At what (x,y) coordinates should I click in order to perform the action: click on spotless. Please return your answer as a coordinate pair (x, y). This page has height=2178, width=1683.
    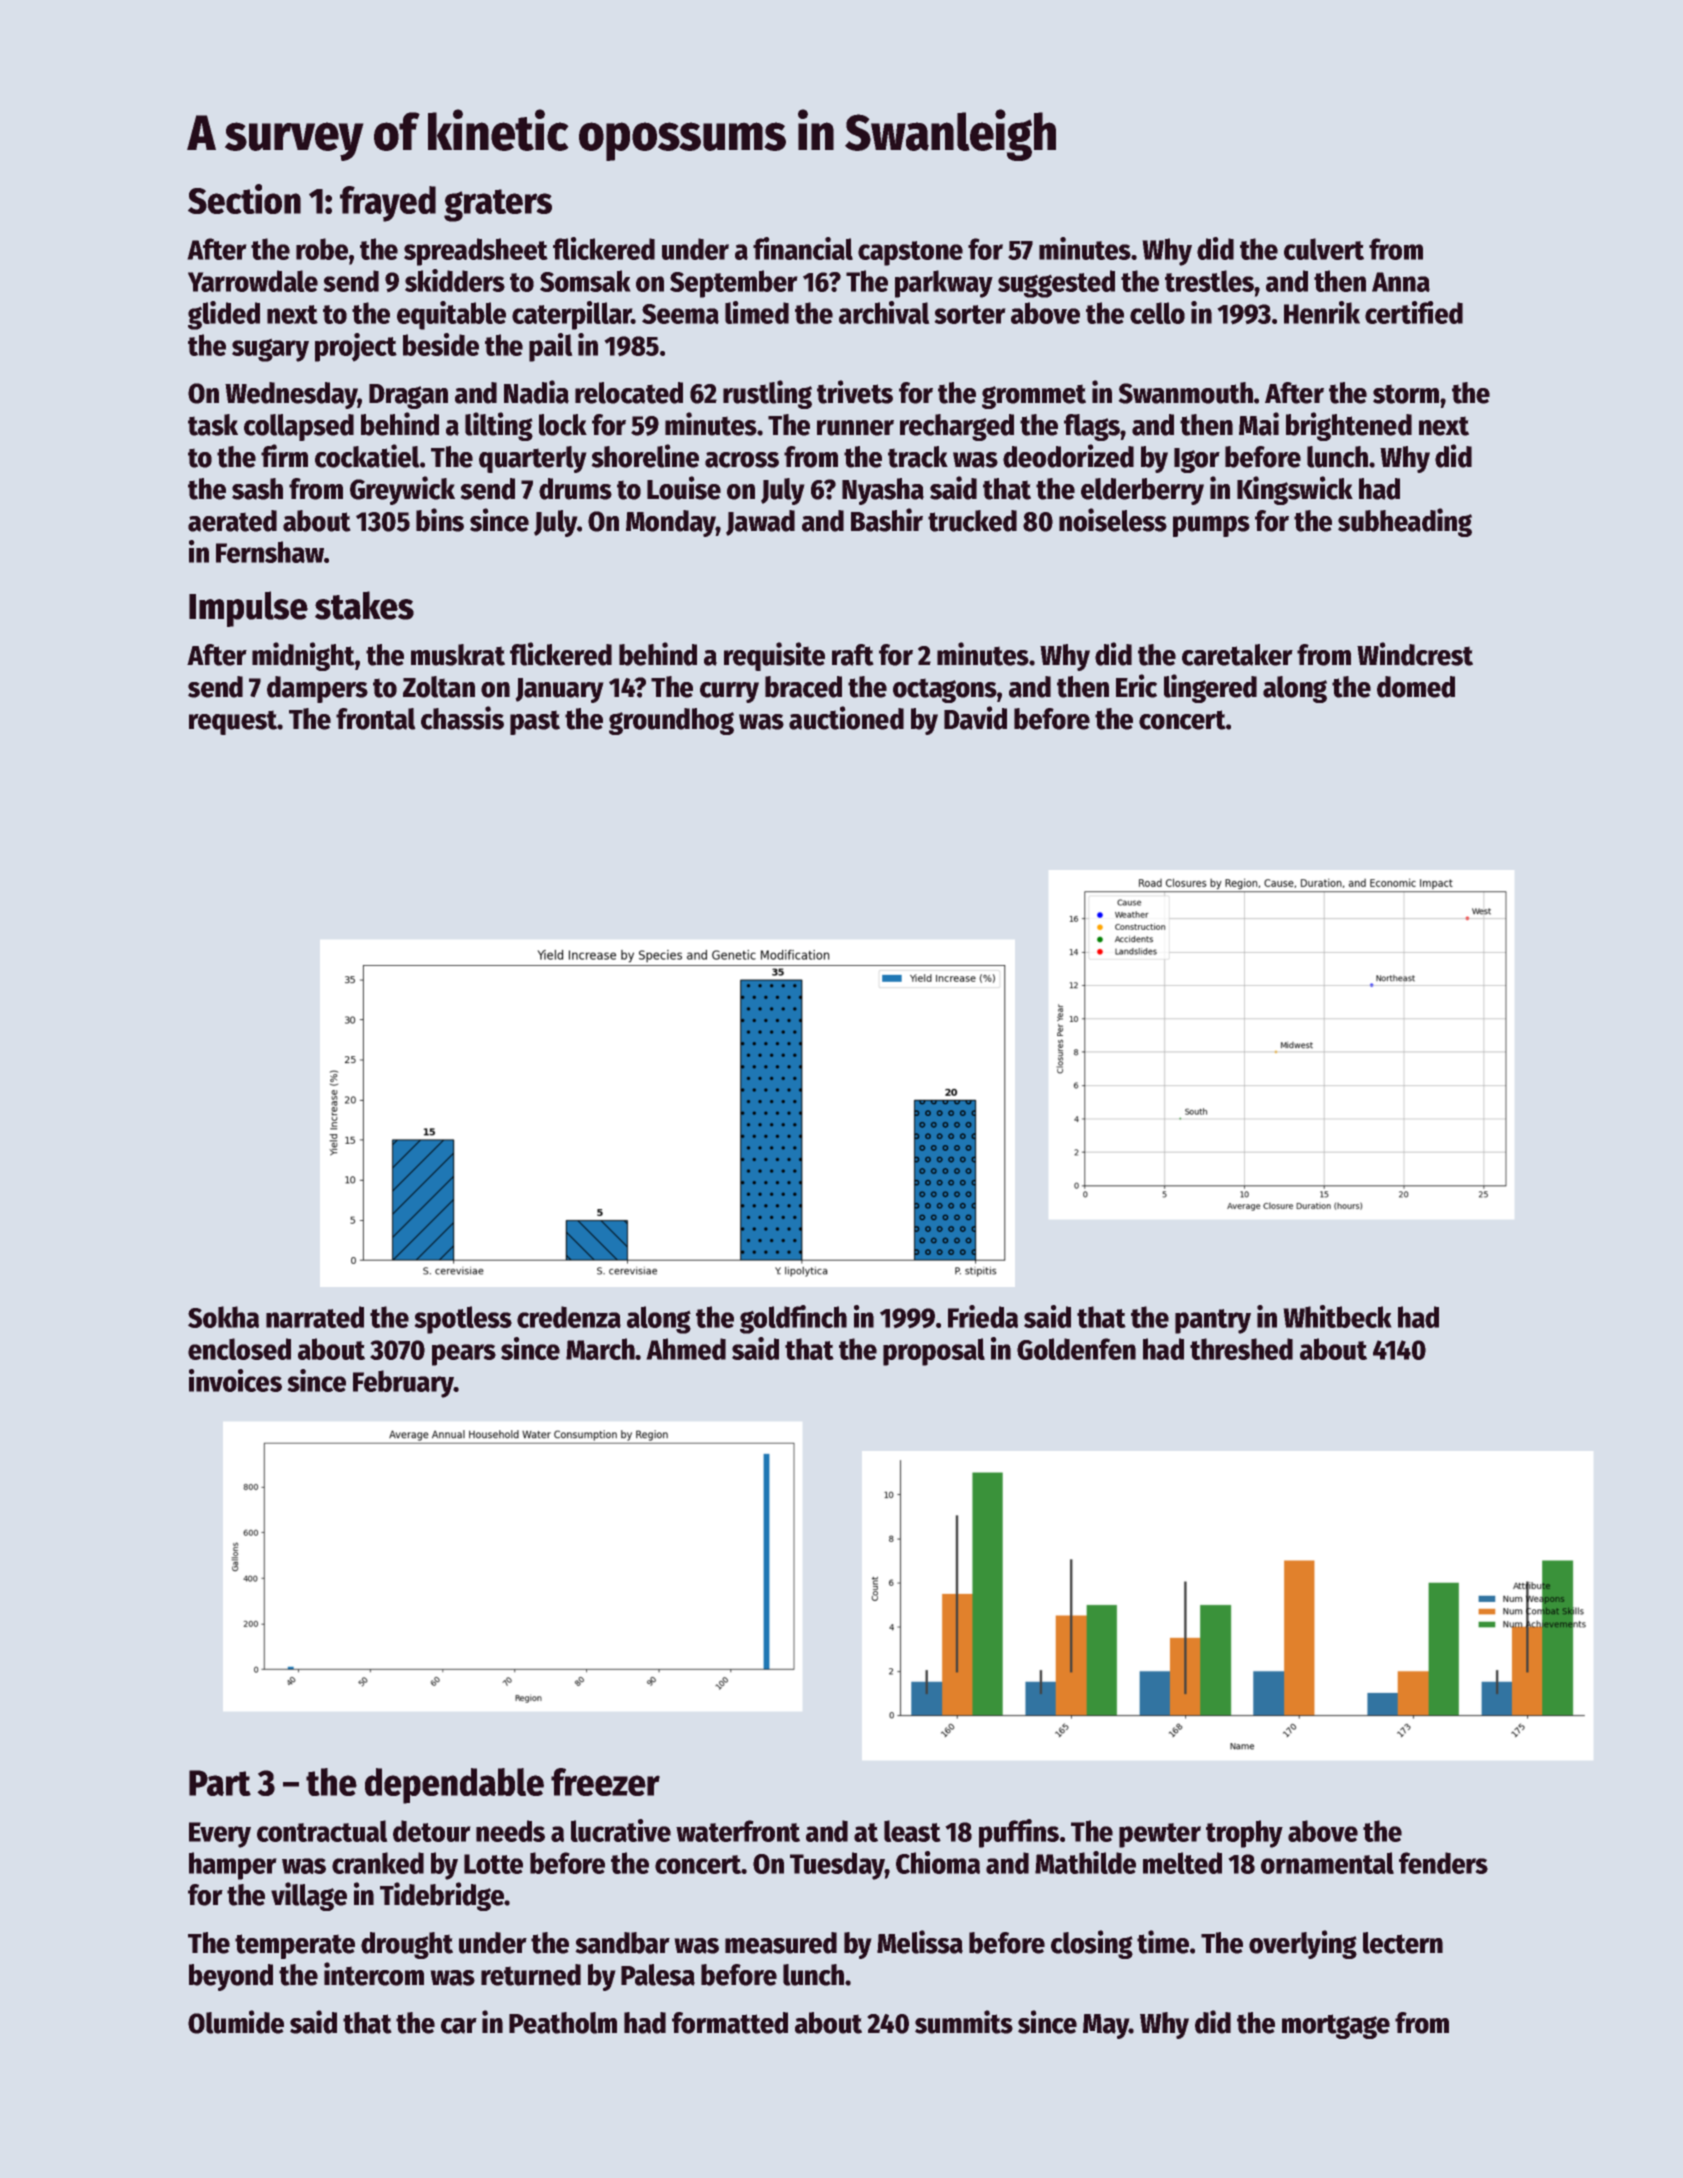
    Looking at the image, I should click on (463, 1320).
